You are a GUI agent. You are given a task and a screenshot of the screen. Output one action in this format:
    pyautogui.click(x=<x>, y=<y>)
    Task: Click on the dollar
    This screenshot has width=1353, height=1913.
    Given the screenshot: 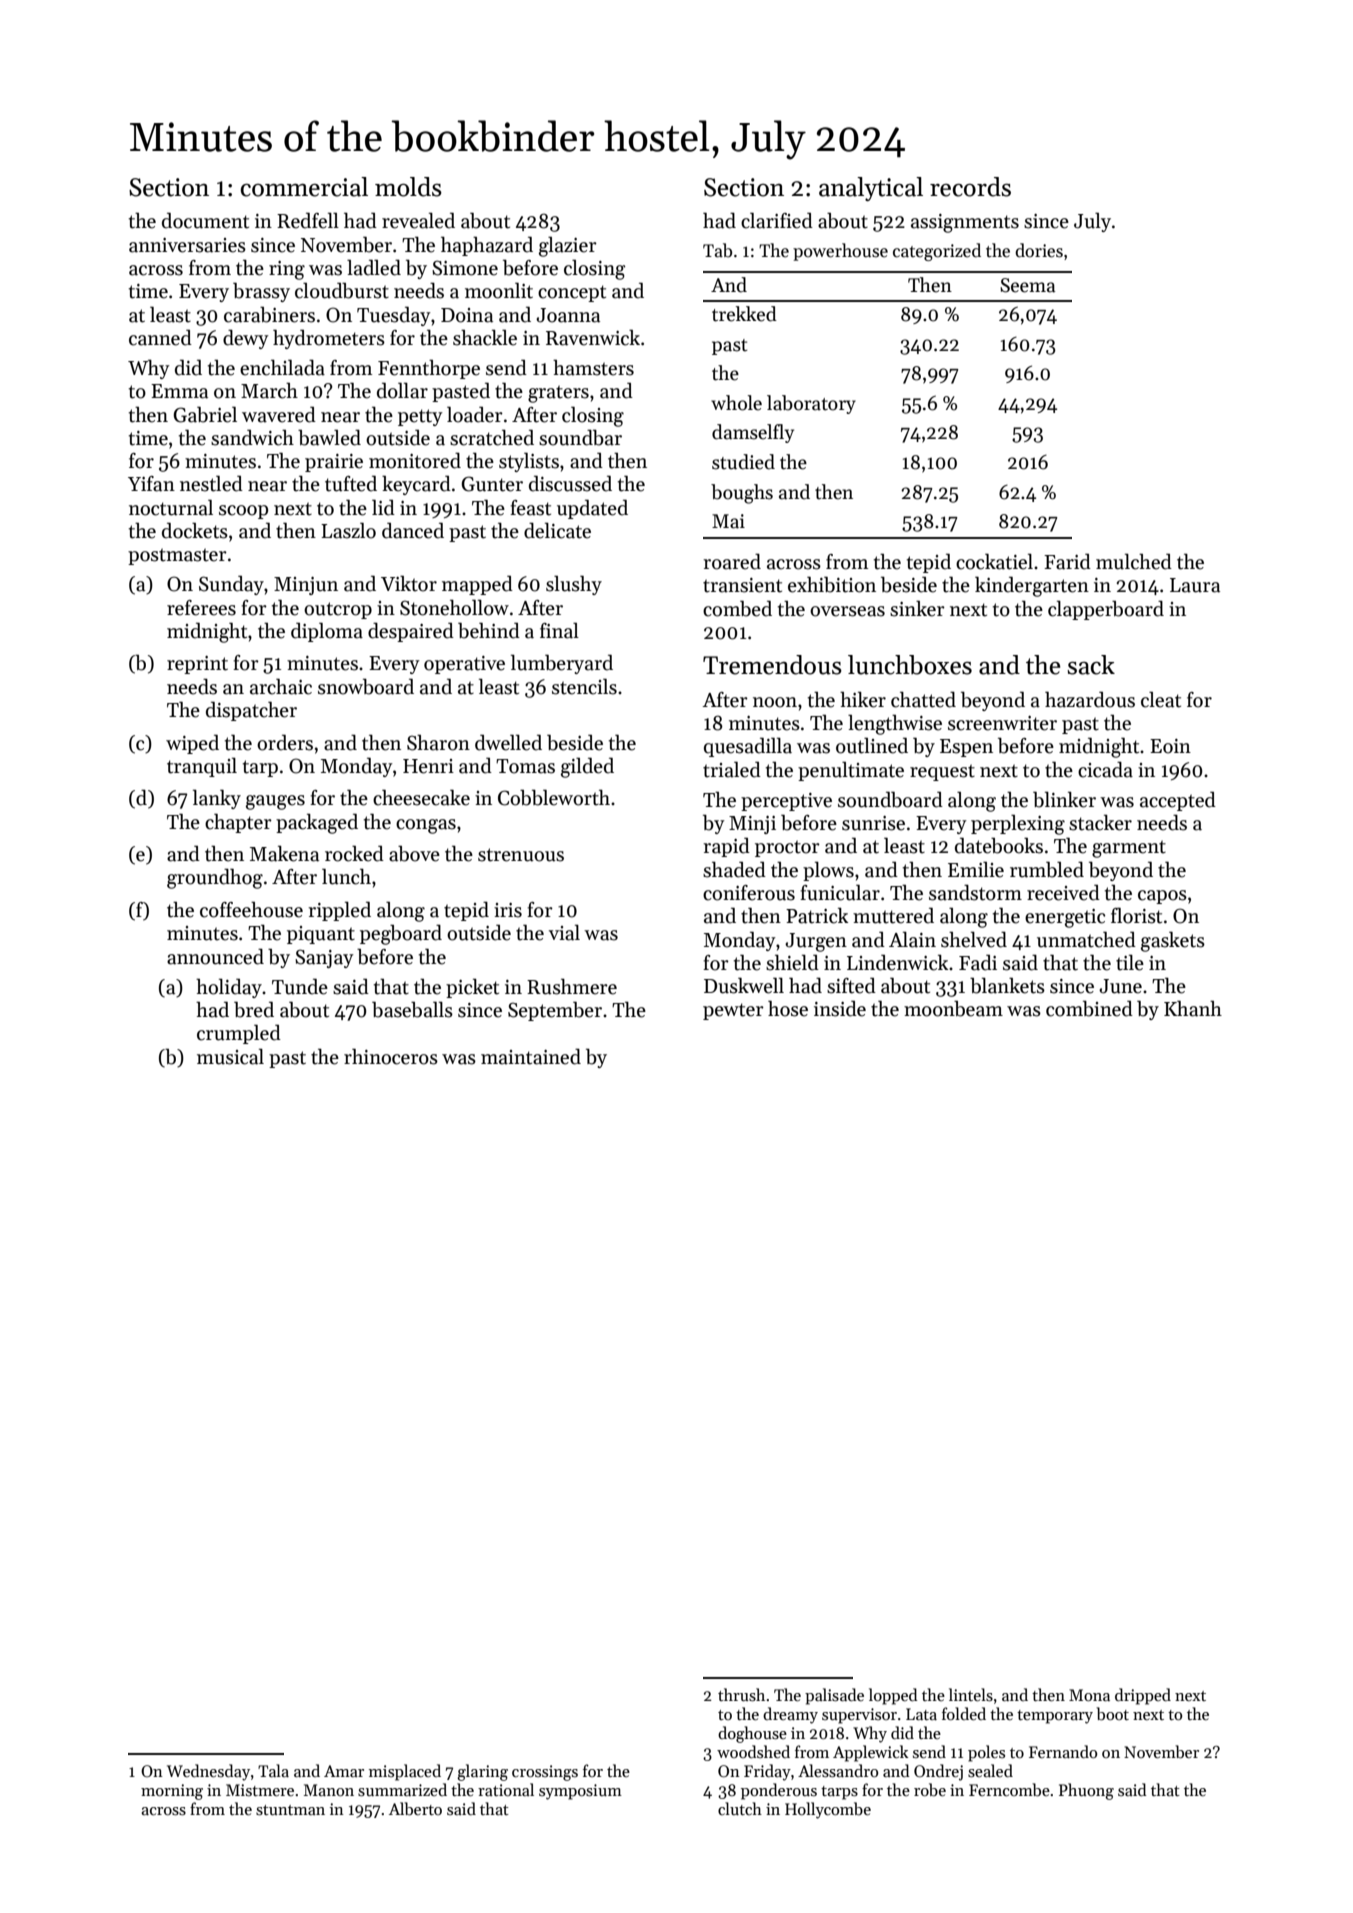 What is the action you would take?
    pyautogui.click(x=402, y=390)
